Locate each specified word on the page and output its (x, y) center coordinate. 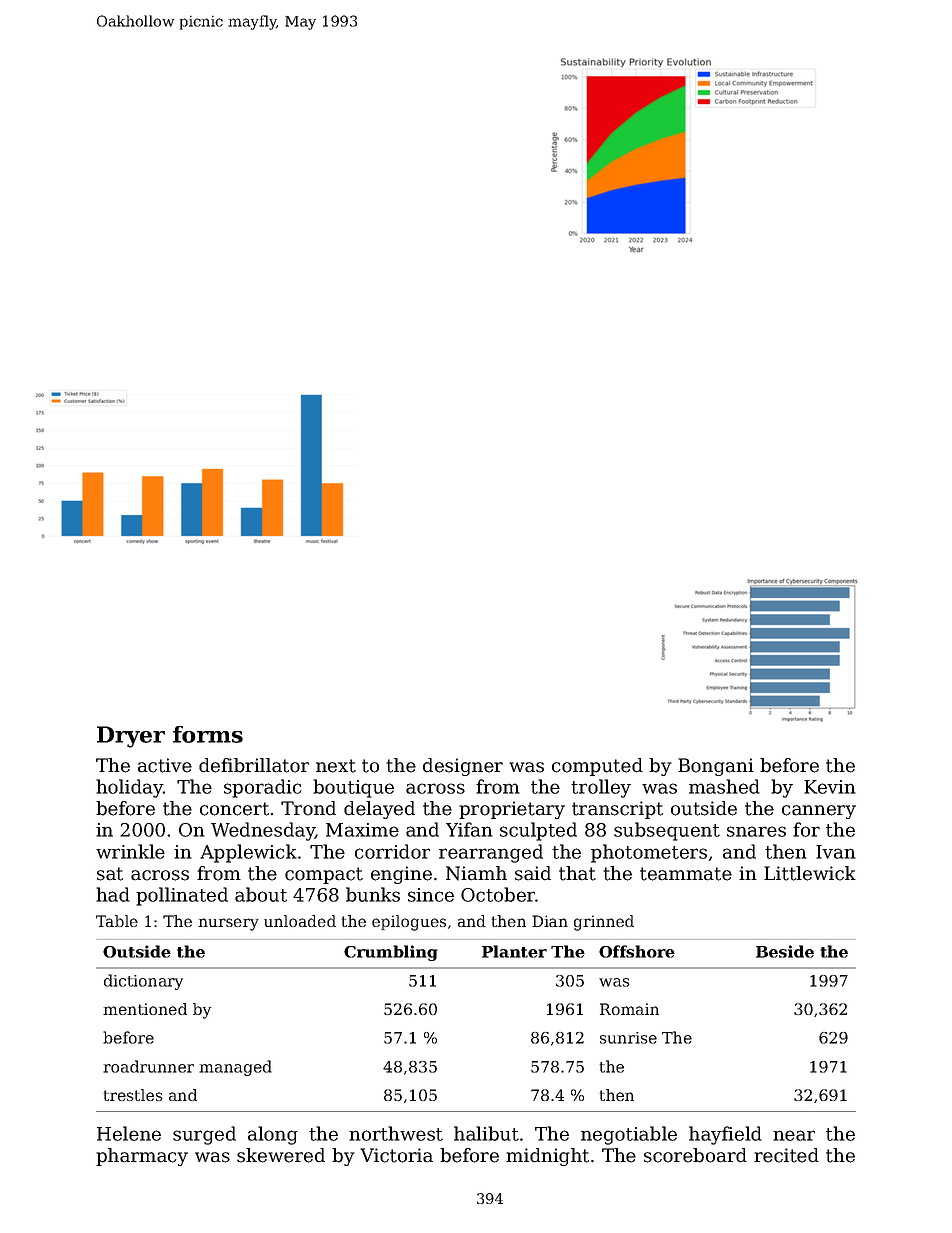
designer (463, 767)
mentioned (145, 1009)
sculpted (538, 831)
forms (208, 734)
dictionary (143, 982)
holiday (129, 788)
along (273, 1135)
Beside (785, 951)
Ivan (836, 852)
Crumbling (391, 953)
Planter (514, 951)
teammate (686, 874)
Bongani (716, 767)
